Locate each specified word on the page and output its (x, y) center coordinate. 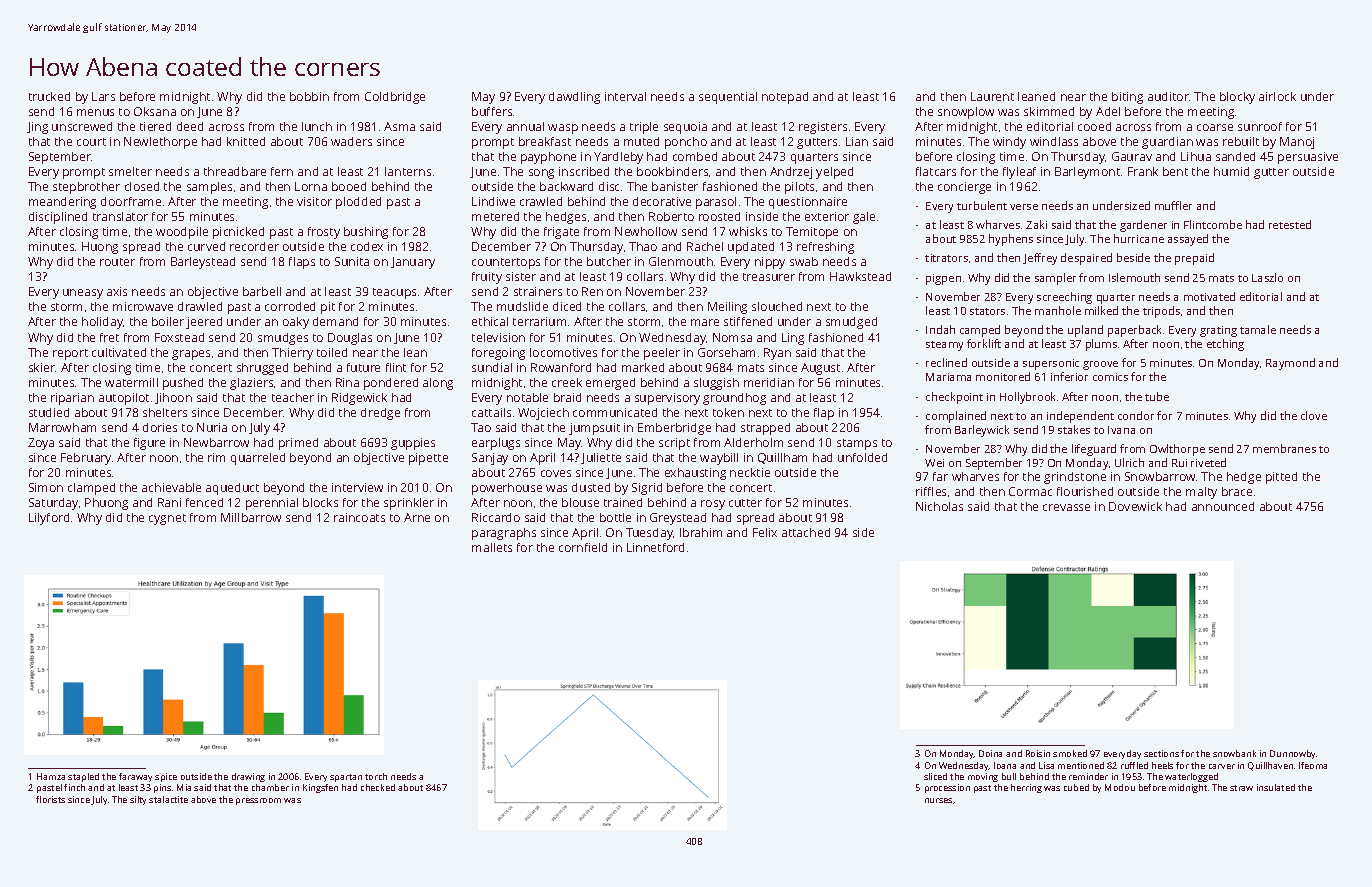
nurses (938, 800)
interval (625, 96)
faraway (135, 777)
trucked (49, 96)
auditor (1168, 96)
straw (1241, 788)
